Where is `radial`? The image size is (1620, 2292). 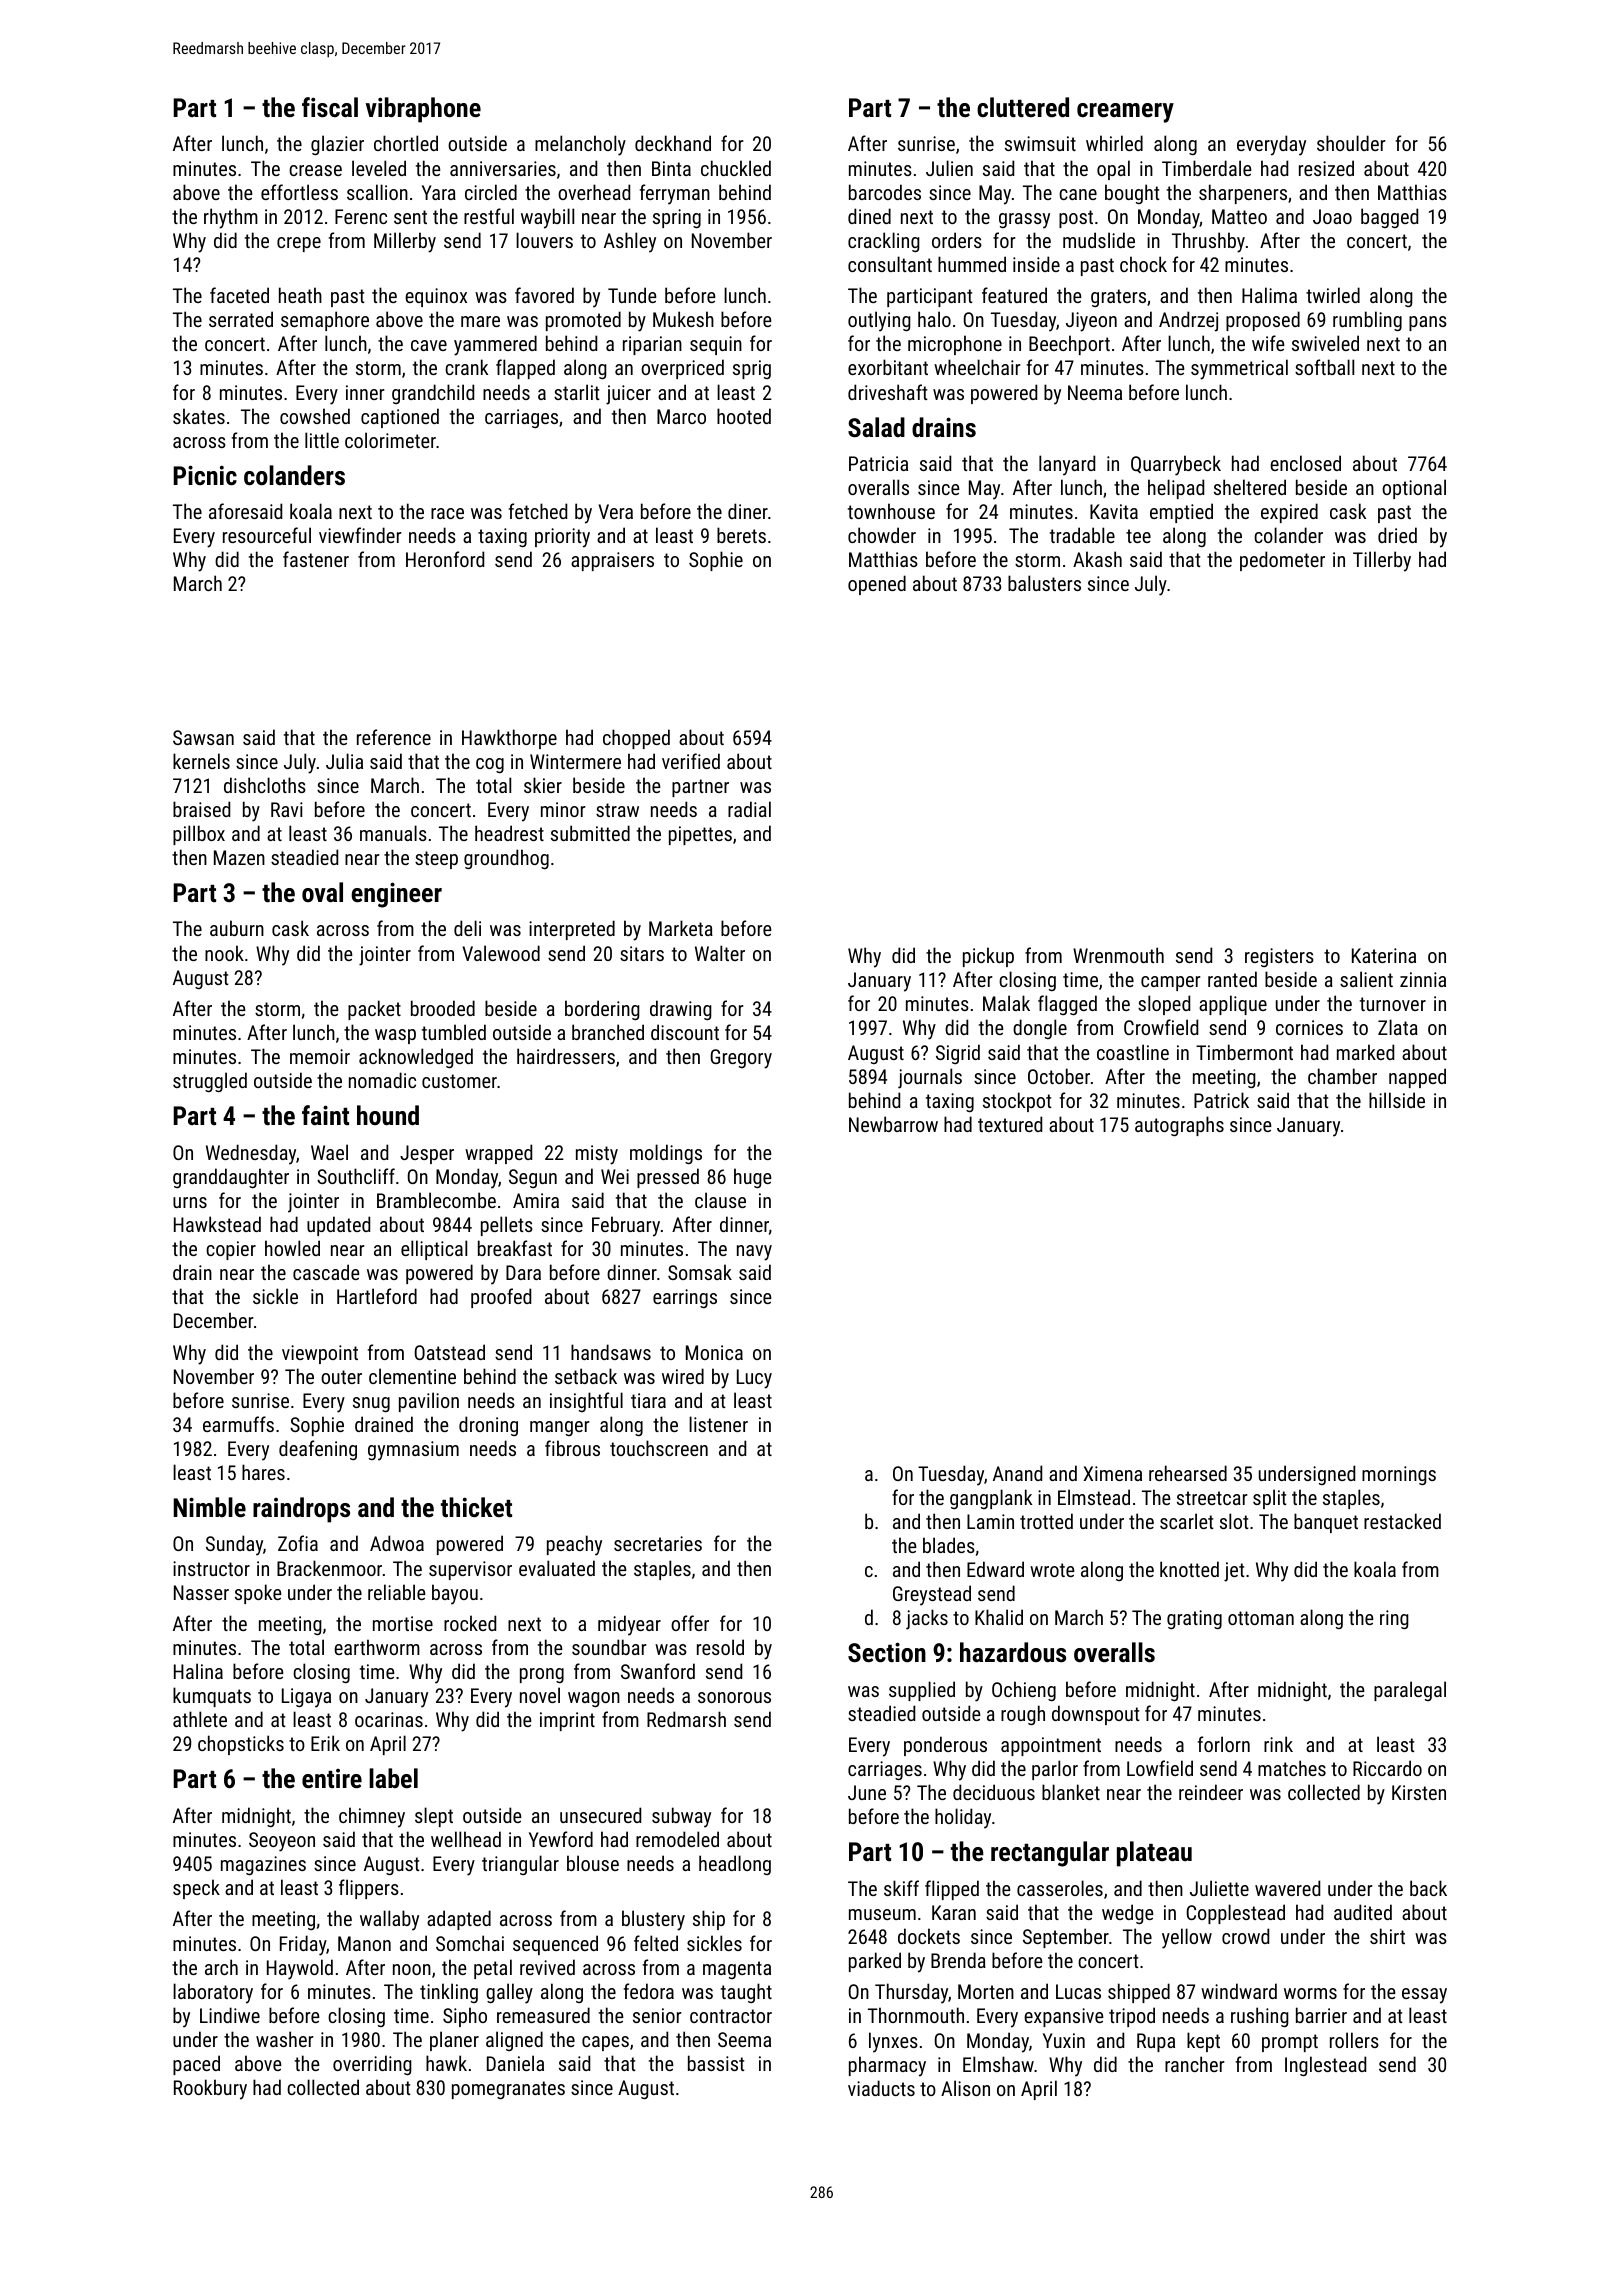 radial is located at coordinates (749, 809).
